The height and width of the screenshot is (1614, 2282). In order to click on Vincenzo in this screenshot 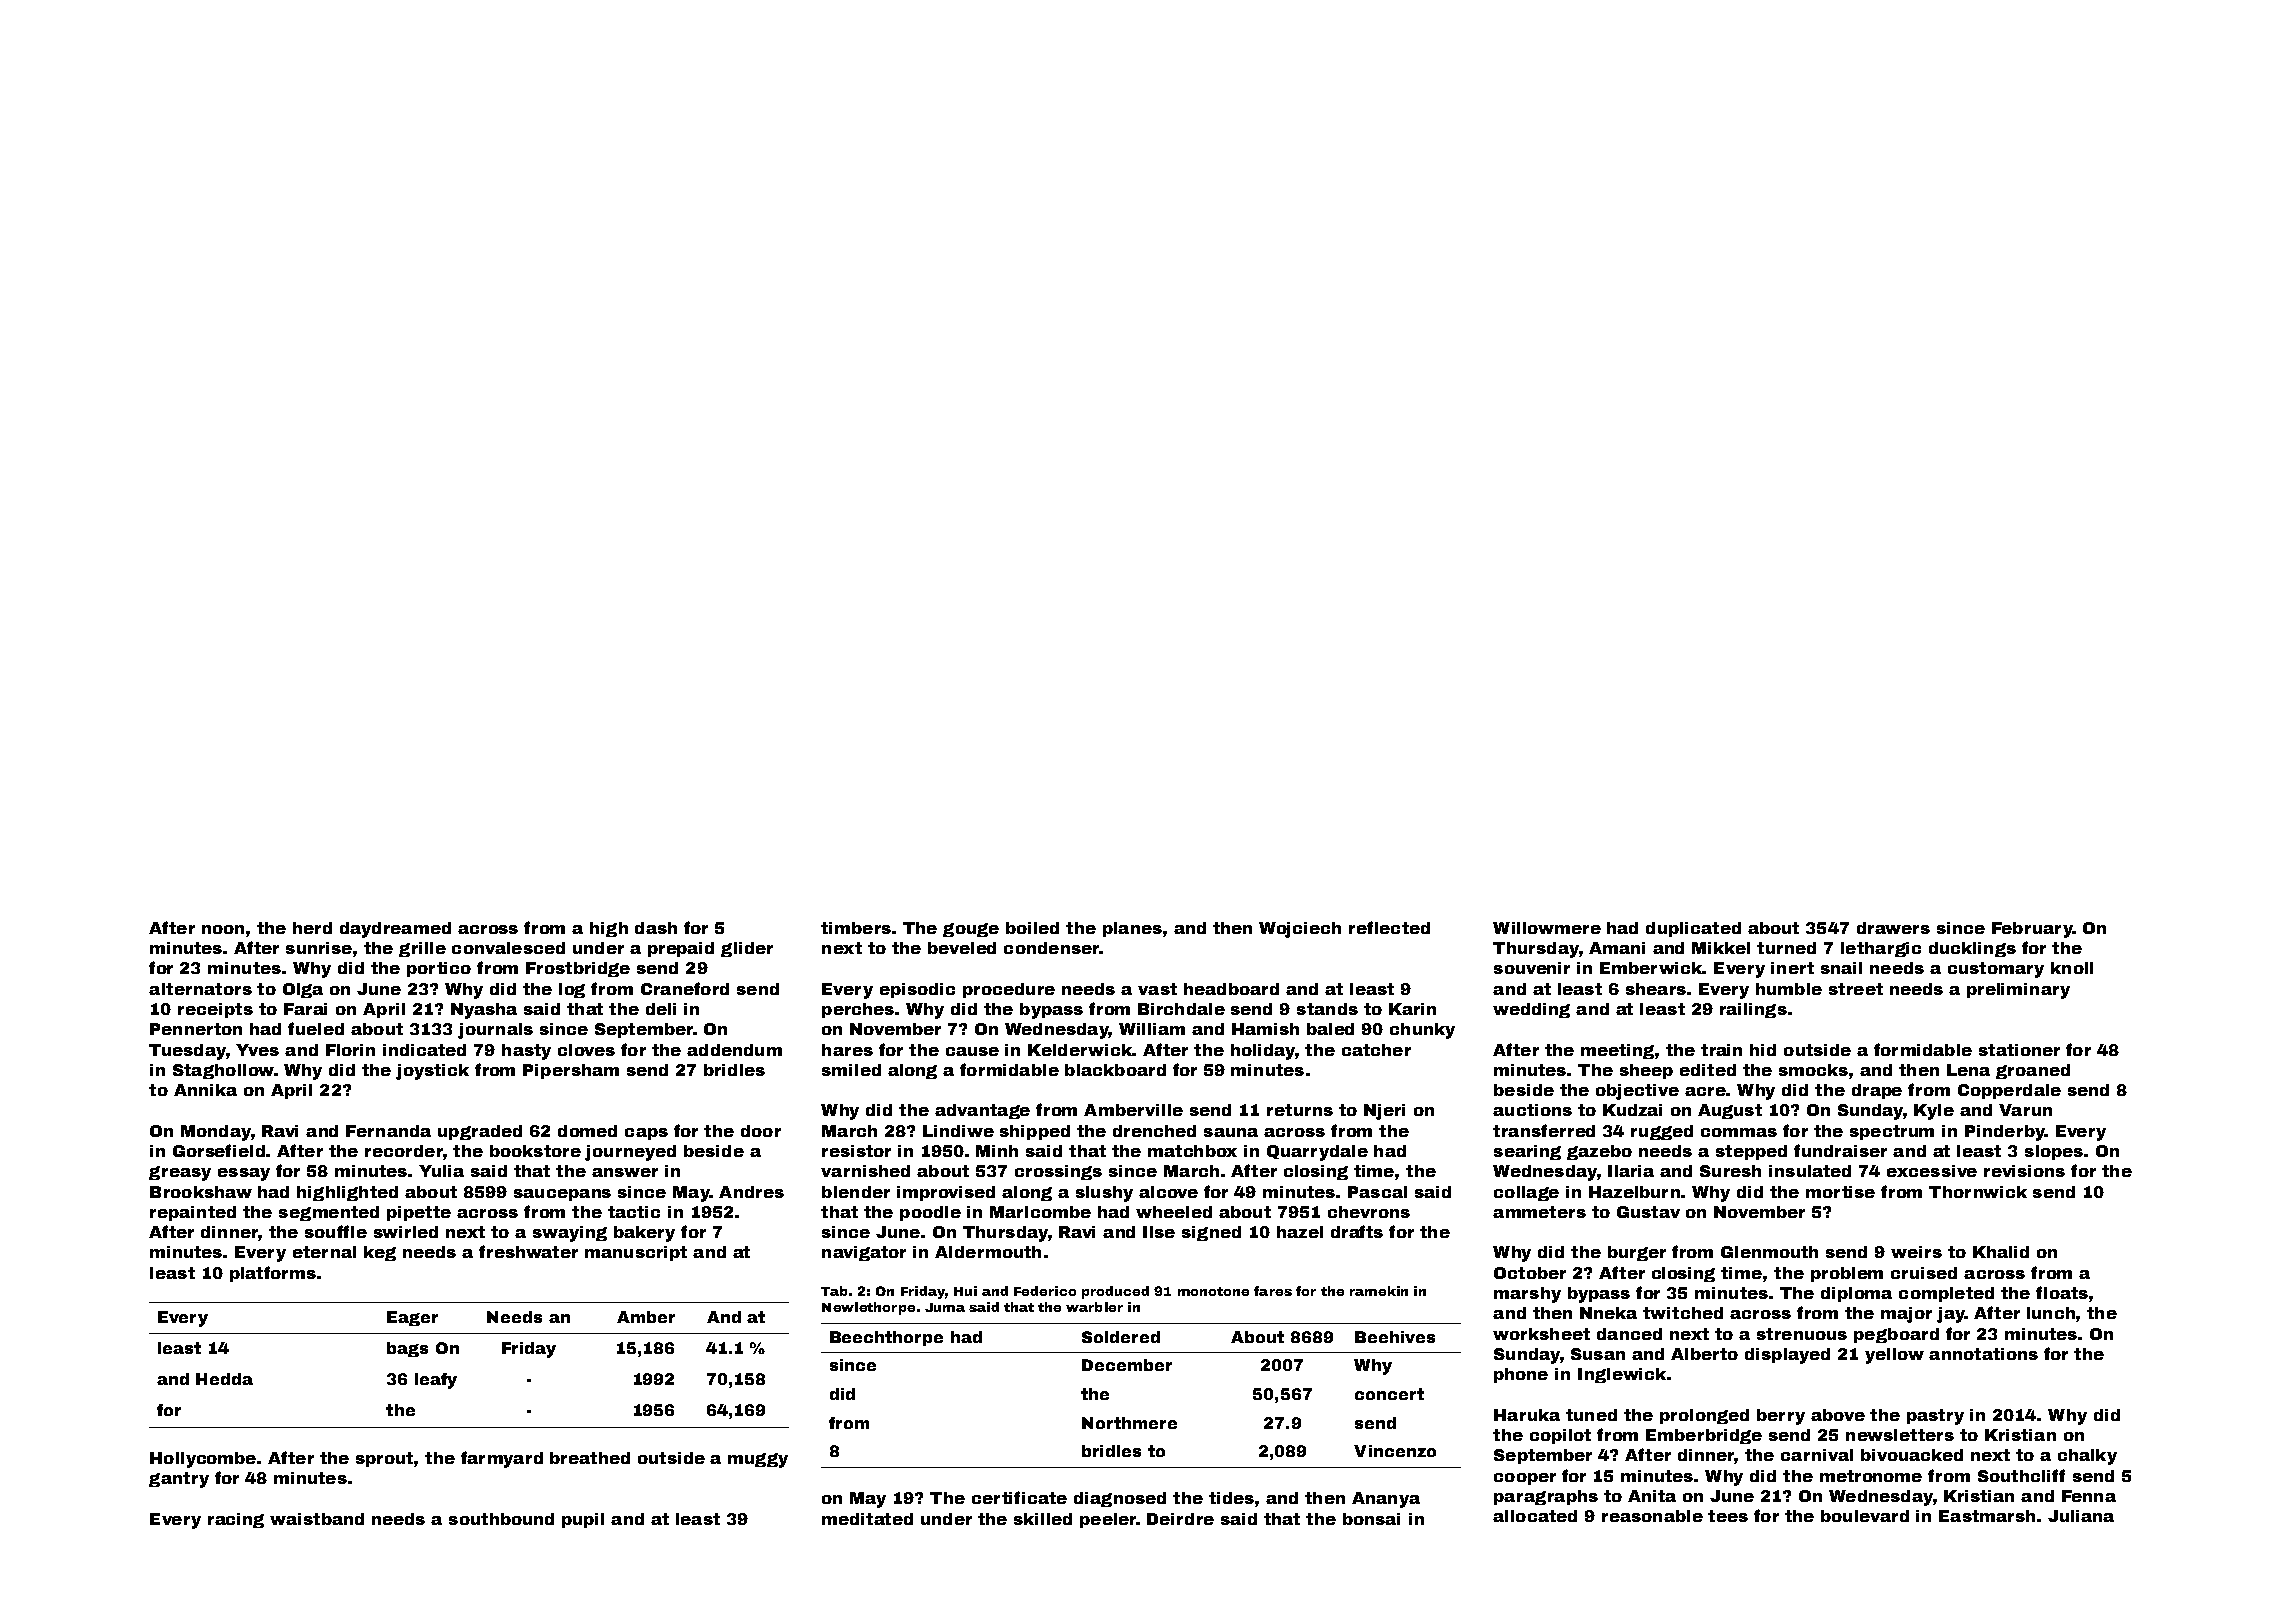, I will do `click(1395, 1451)`.
